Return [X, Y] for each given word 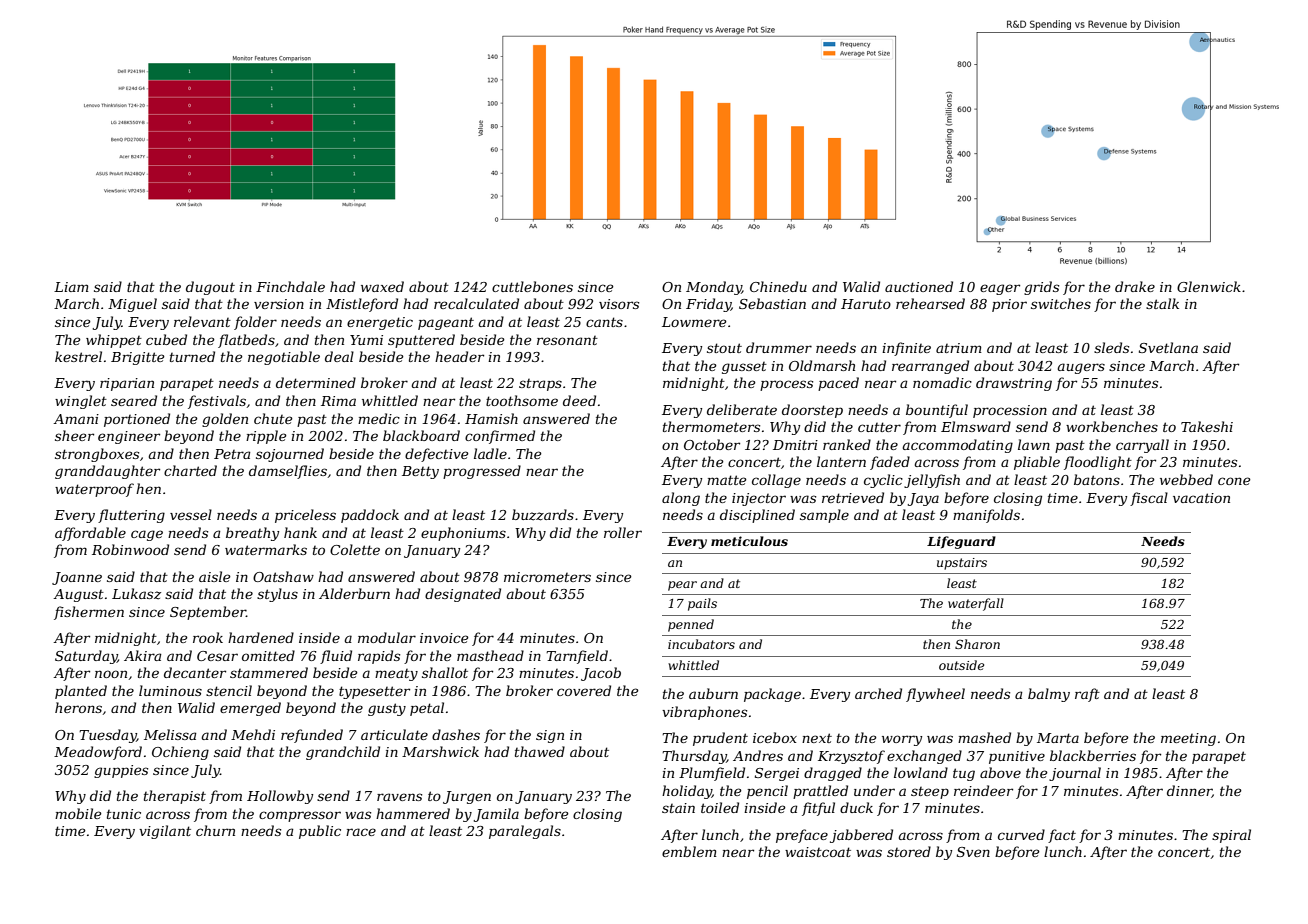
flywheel [935, 695]
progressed [482, 472]
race [361, 832]
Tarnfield [577, 657]
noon [111, 674]
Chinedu [778, 286]
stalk [1162, 303]
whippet [114, 341]
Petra [232, 454]
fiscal [1149, 499]
